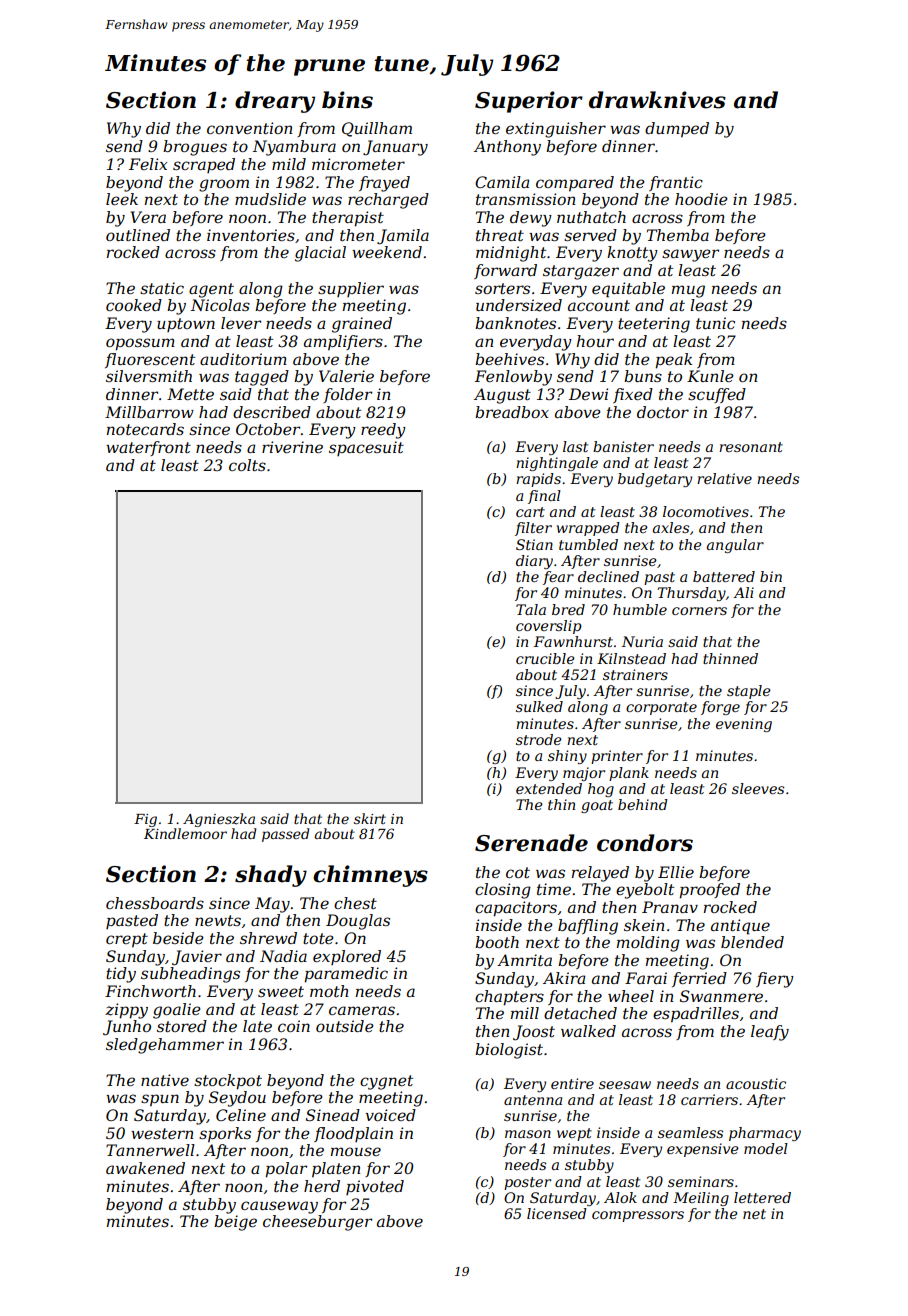 The image size is (908, 1316). What do you see at coordinates (148, 164) in the page?
I see `Felix` at bounding box center [148, 164].
